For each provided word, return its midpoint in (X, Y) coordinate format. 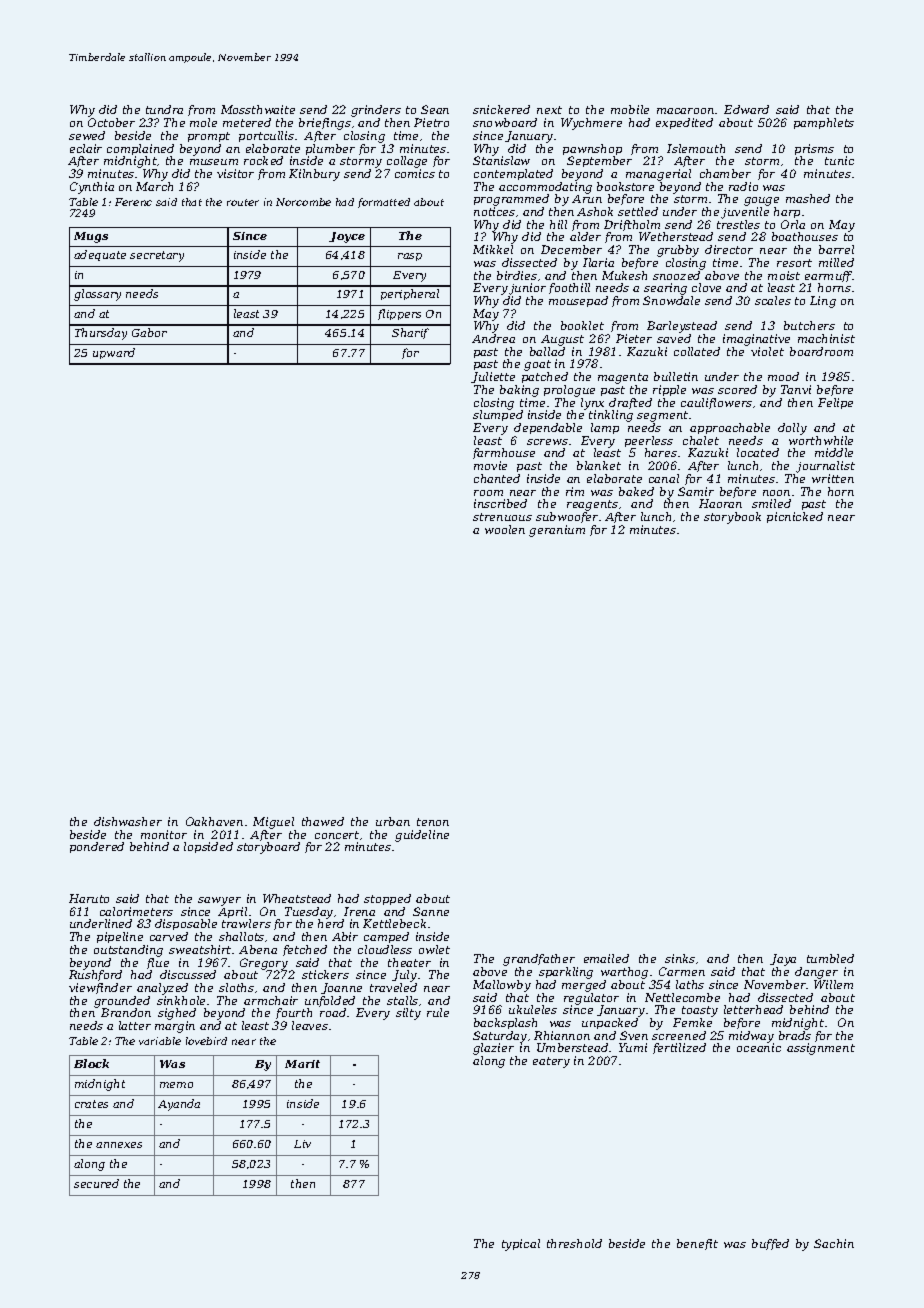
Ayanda (179, 1105)
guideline (422, 836)
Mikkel (493, 249)
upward (114, 353)
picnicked (795, 517)
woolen (505, 529)
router (243, 202)
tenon (433, 822)
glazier (493, 1049)
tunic (839, 160)
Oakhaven (214, 821)
